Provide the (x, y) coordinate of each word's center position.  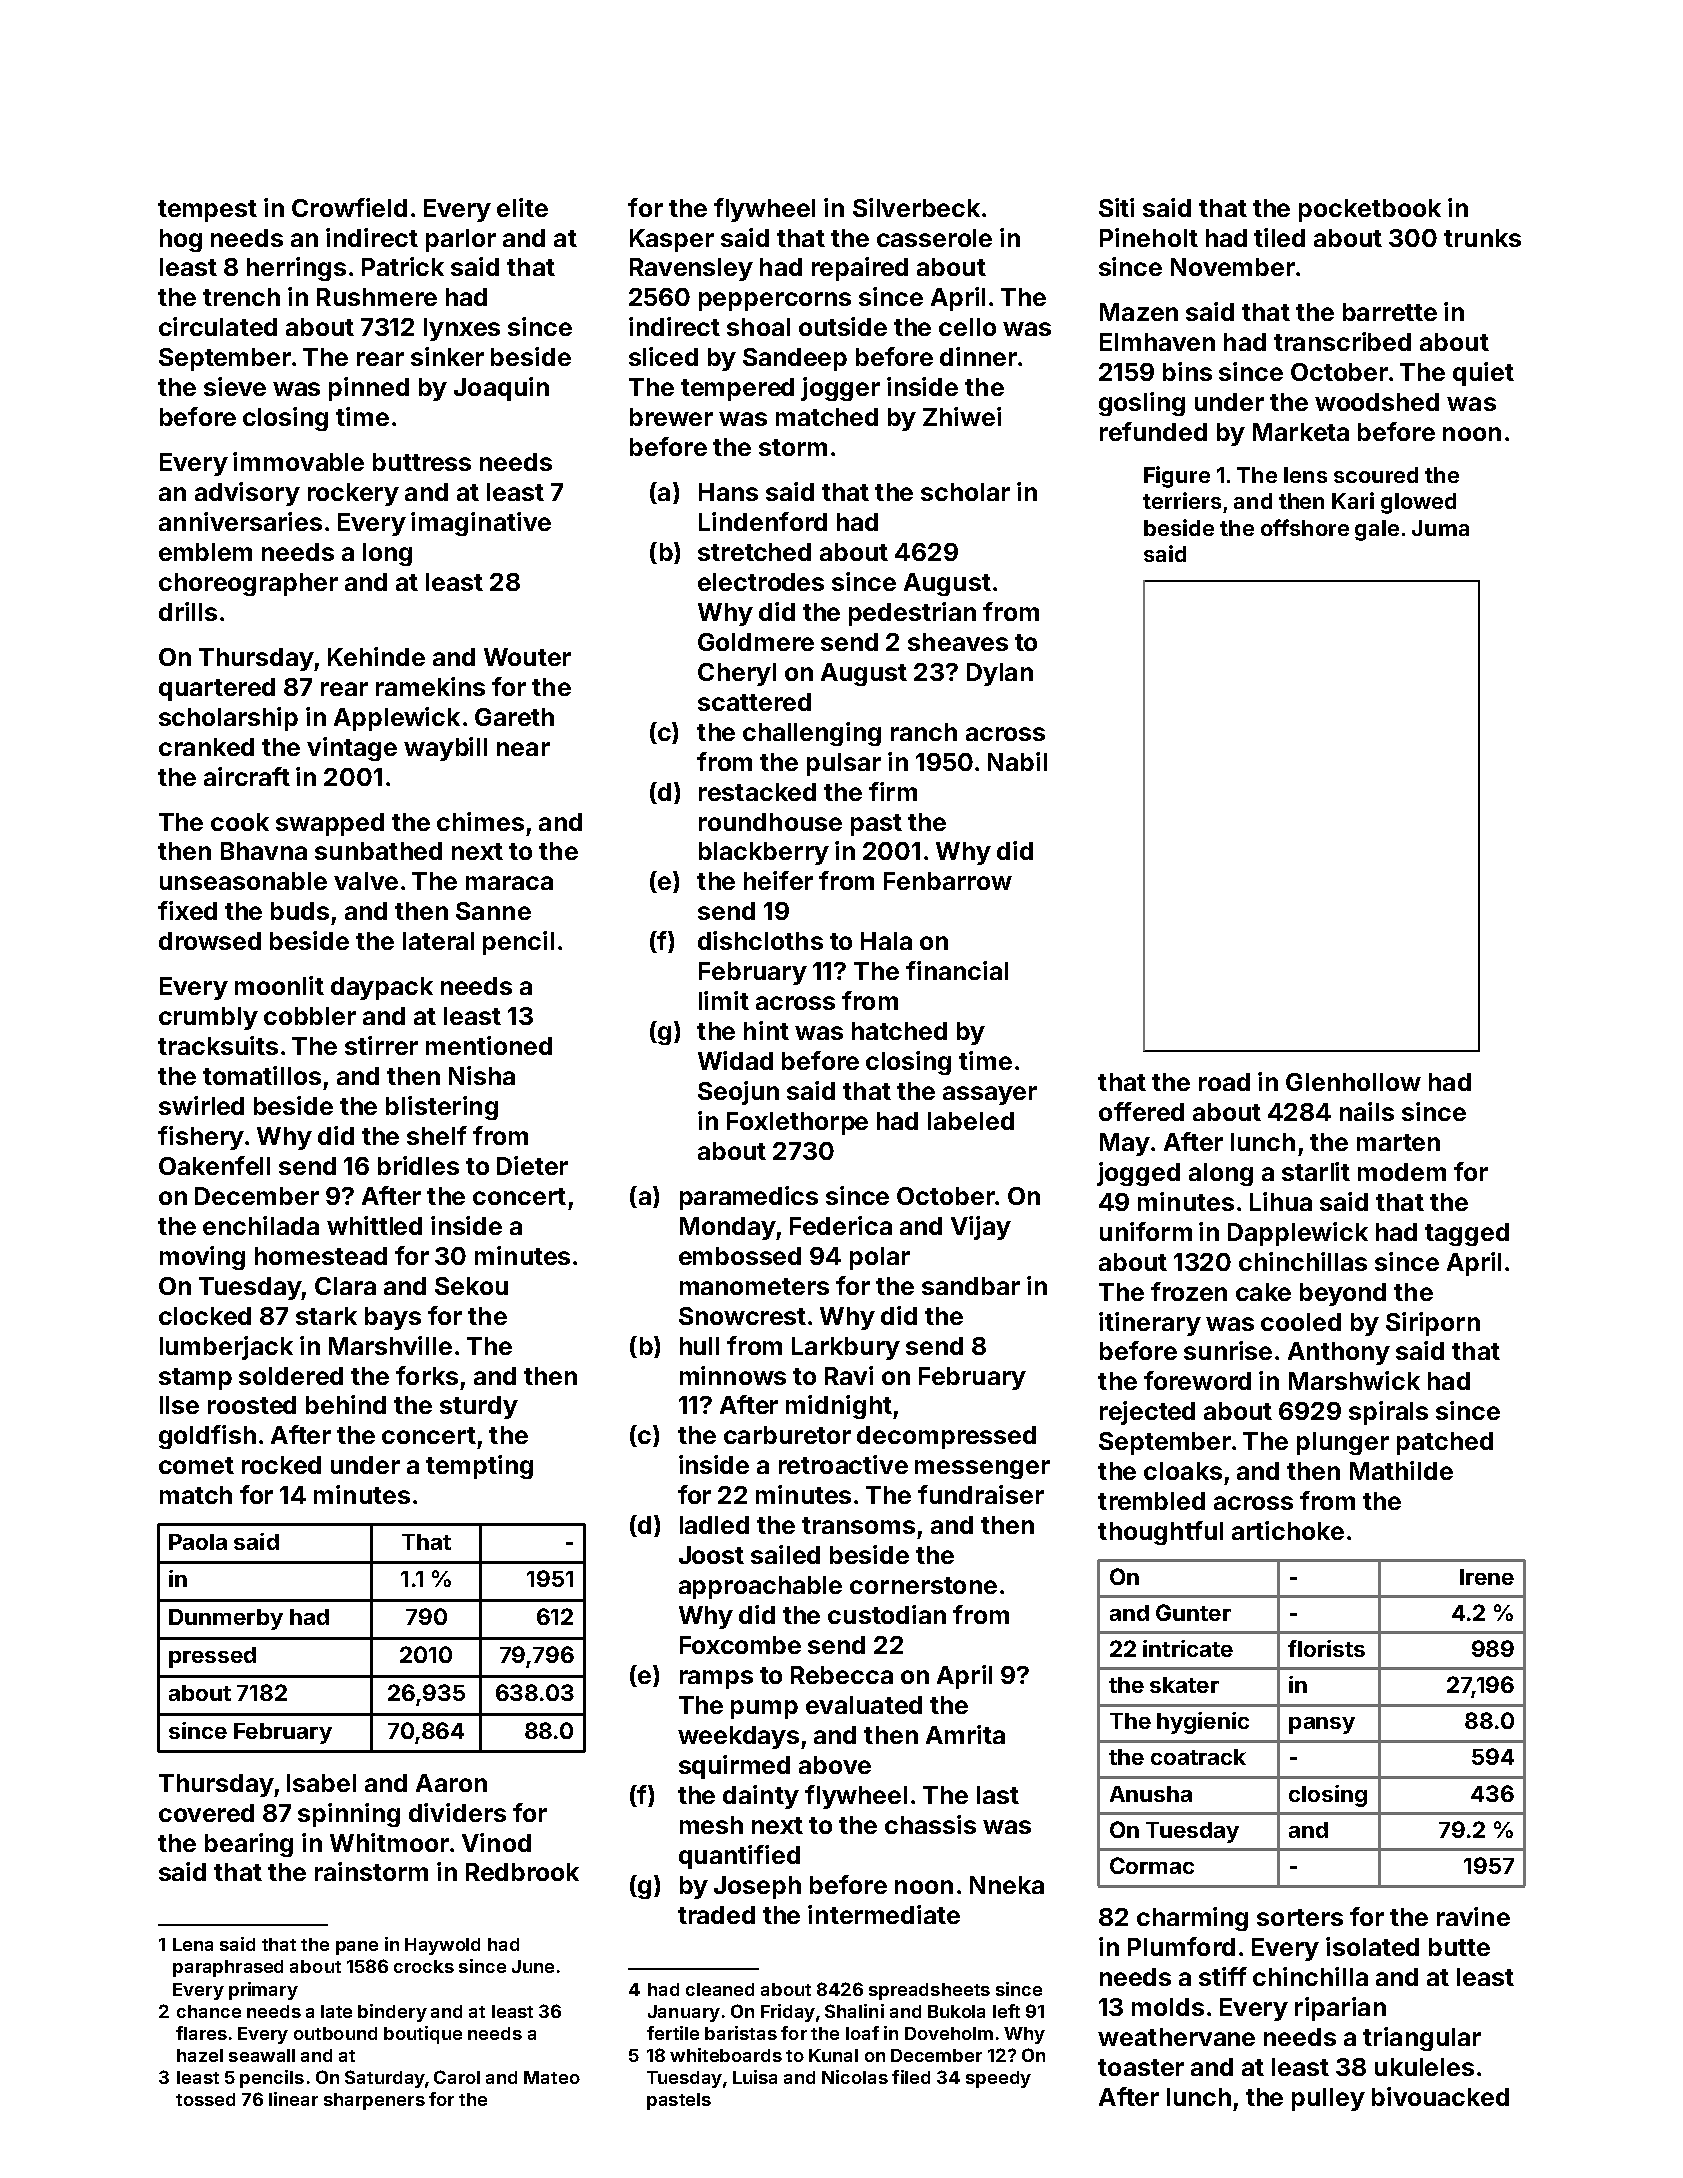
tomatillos (262, 1075)
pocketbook (1370, 210)
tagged (1467, 1234)
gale (1377, 530)
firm (893, 791)
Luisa (755, 2077)
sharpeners (374, 2101)
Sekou (471, 1286)
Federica (841, 1225)
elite (522, 207)
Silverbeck (916, 207)
